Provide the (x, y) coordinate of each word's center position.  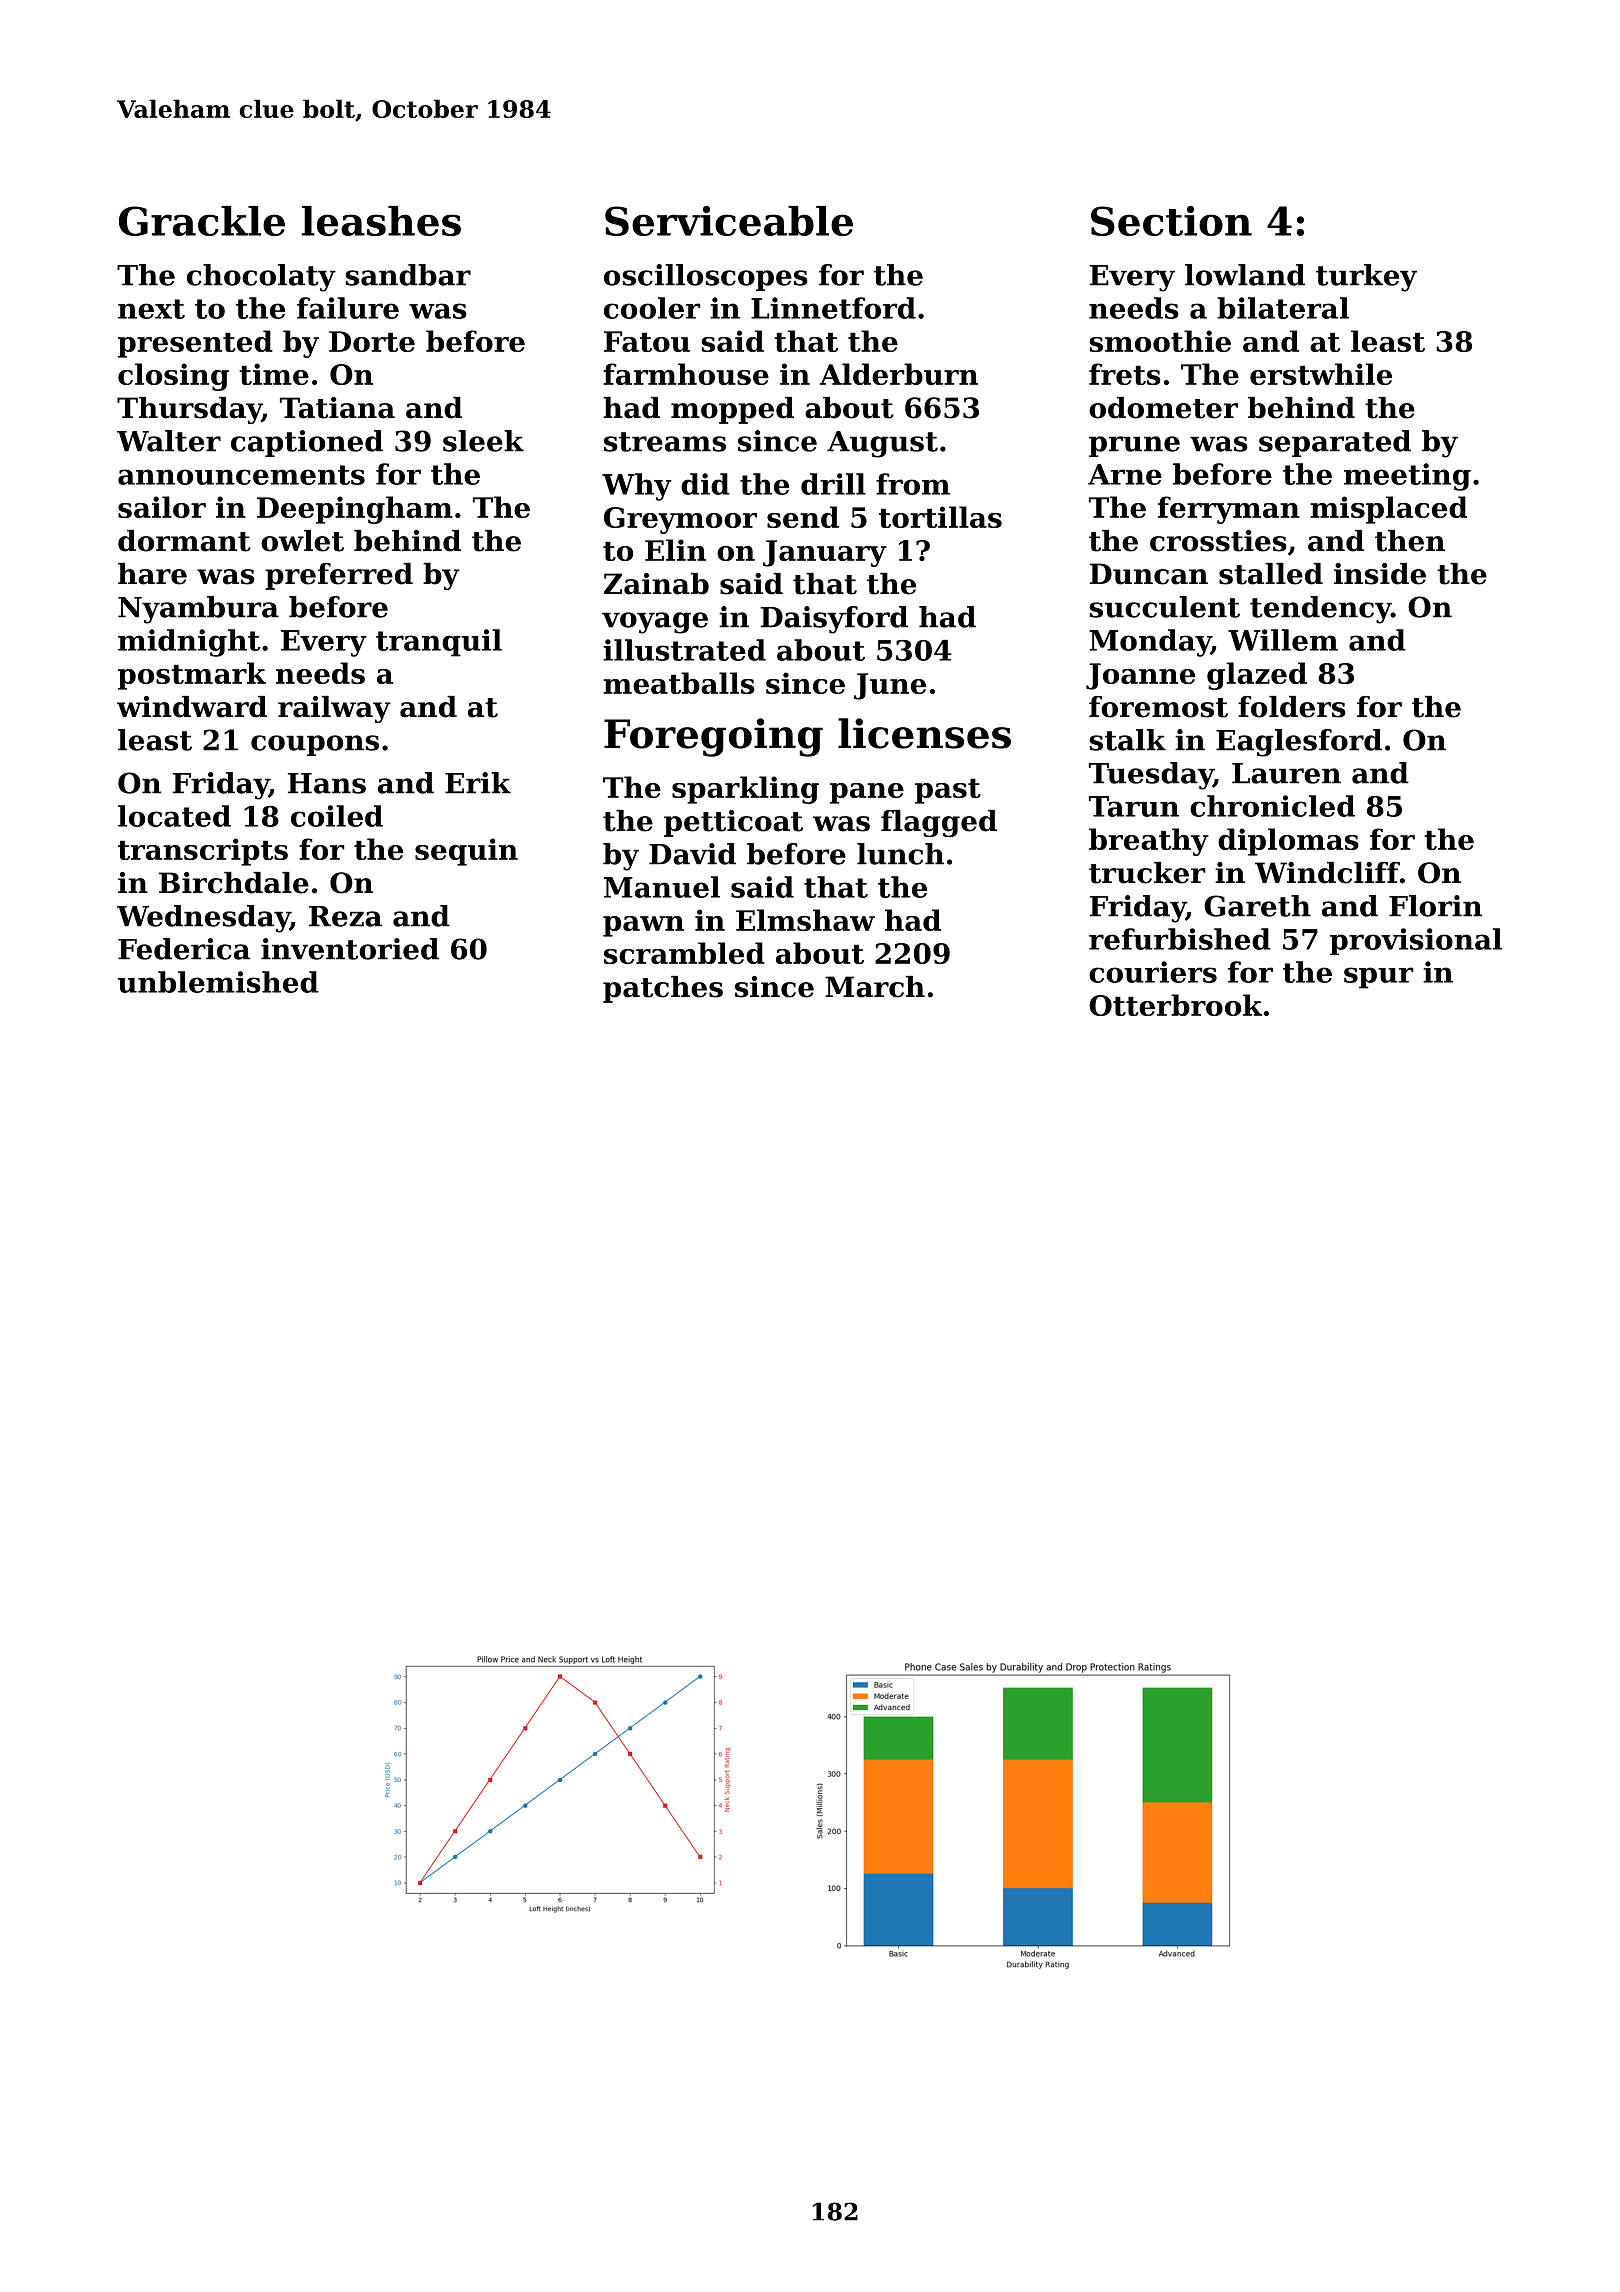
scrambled (684, 953)
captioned (307, 443)
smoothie (1160, 341)
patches (663, 989)
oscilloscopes (706, 277)
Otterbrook (1175, 1005)
